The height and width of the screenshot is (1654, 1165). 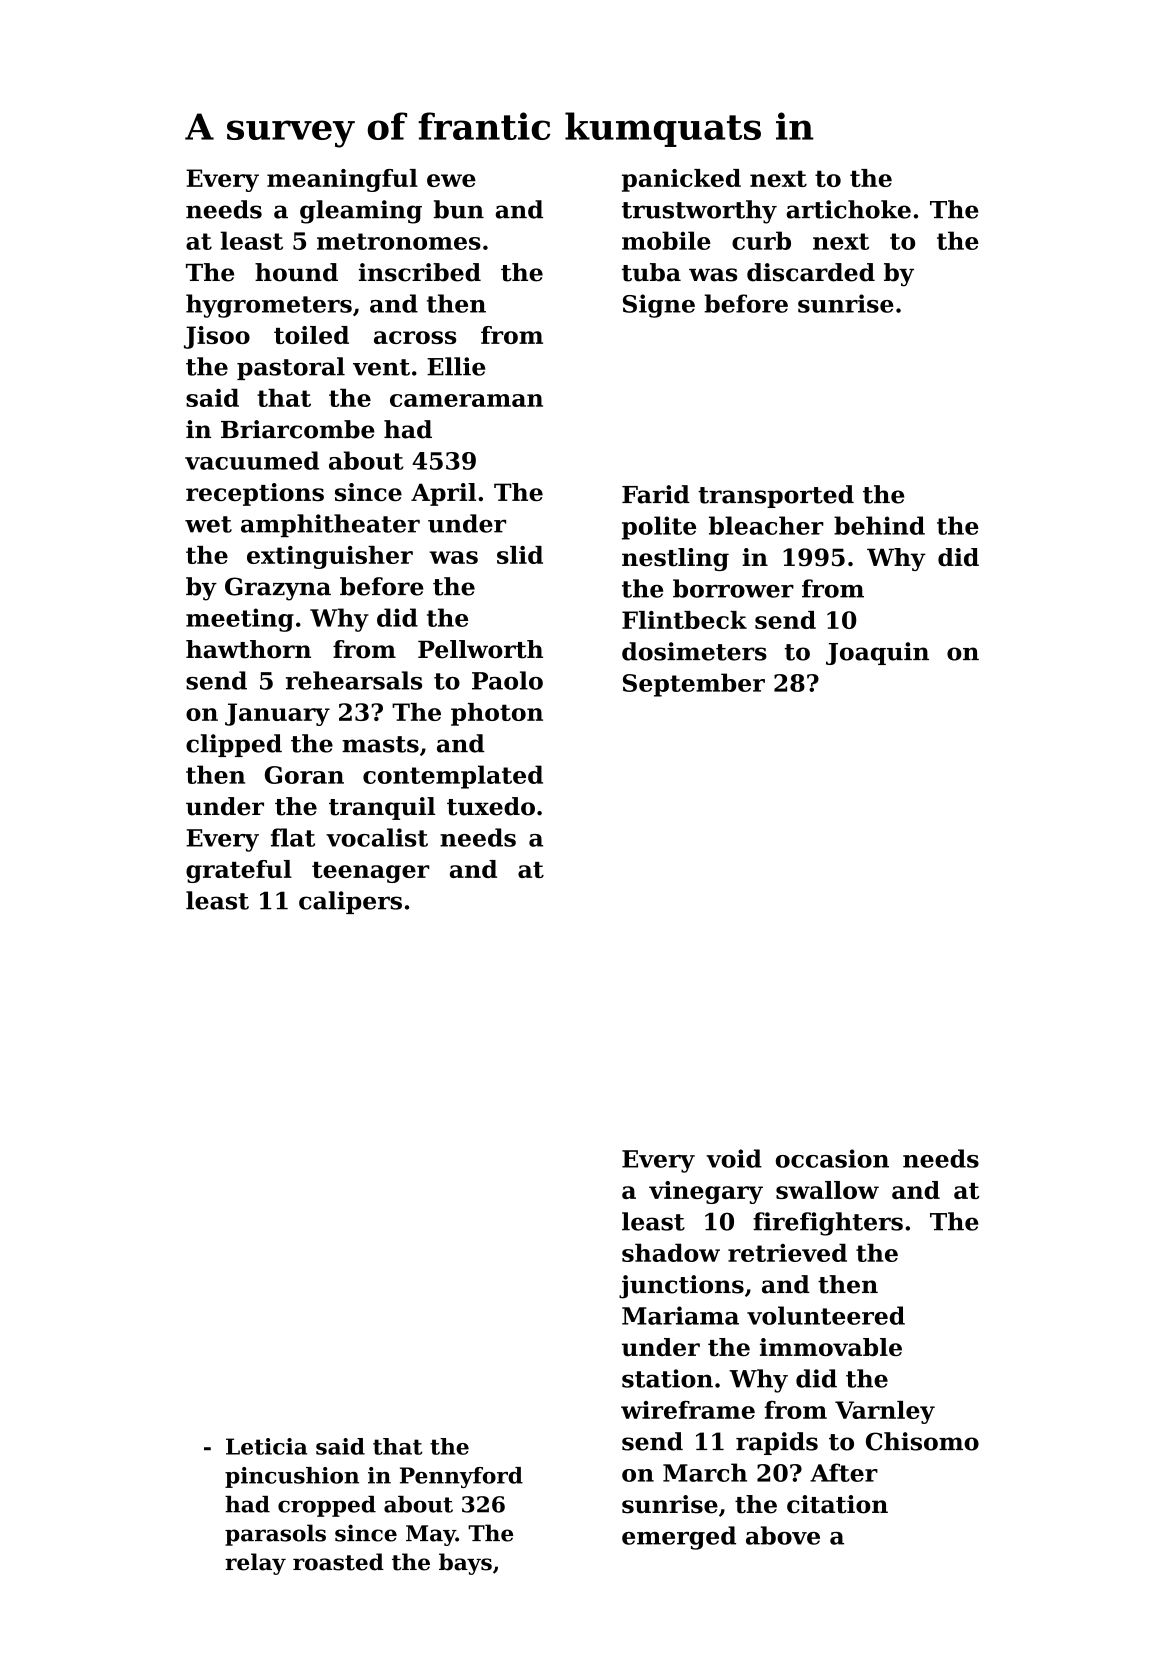 I want to click on toiled, so click(x=311, y=335).
